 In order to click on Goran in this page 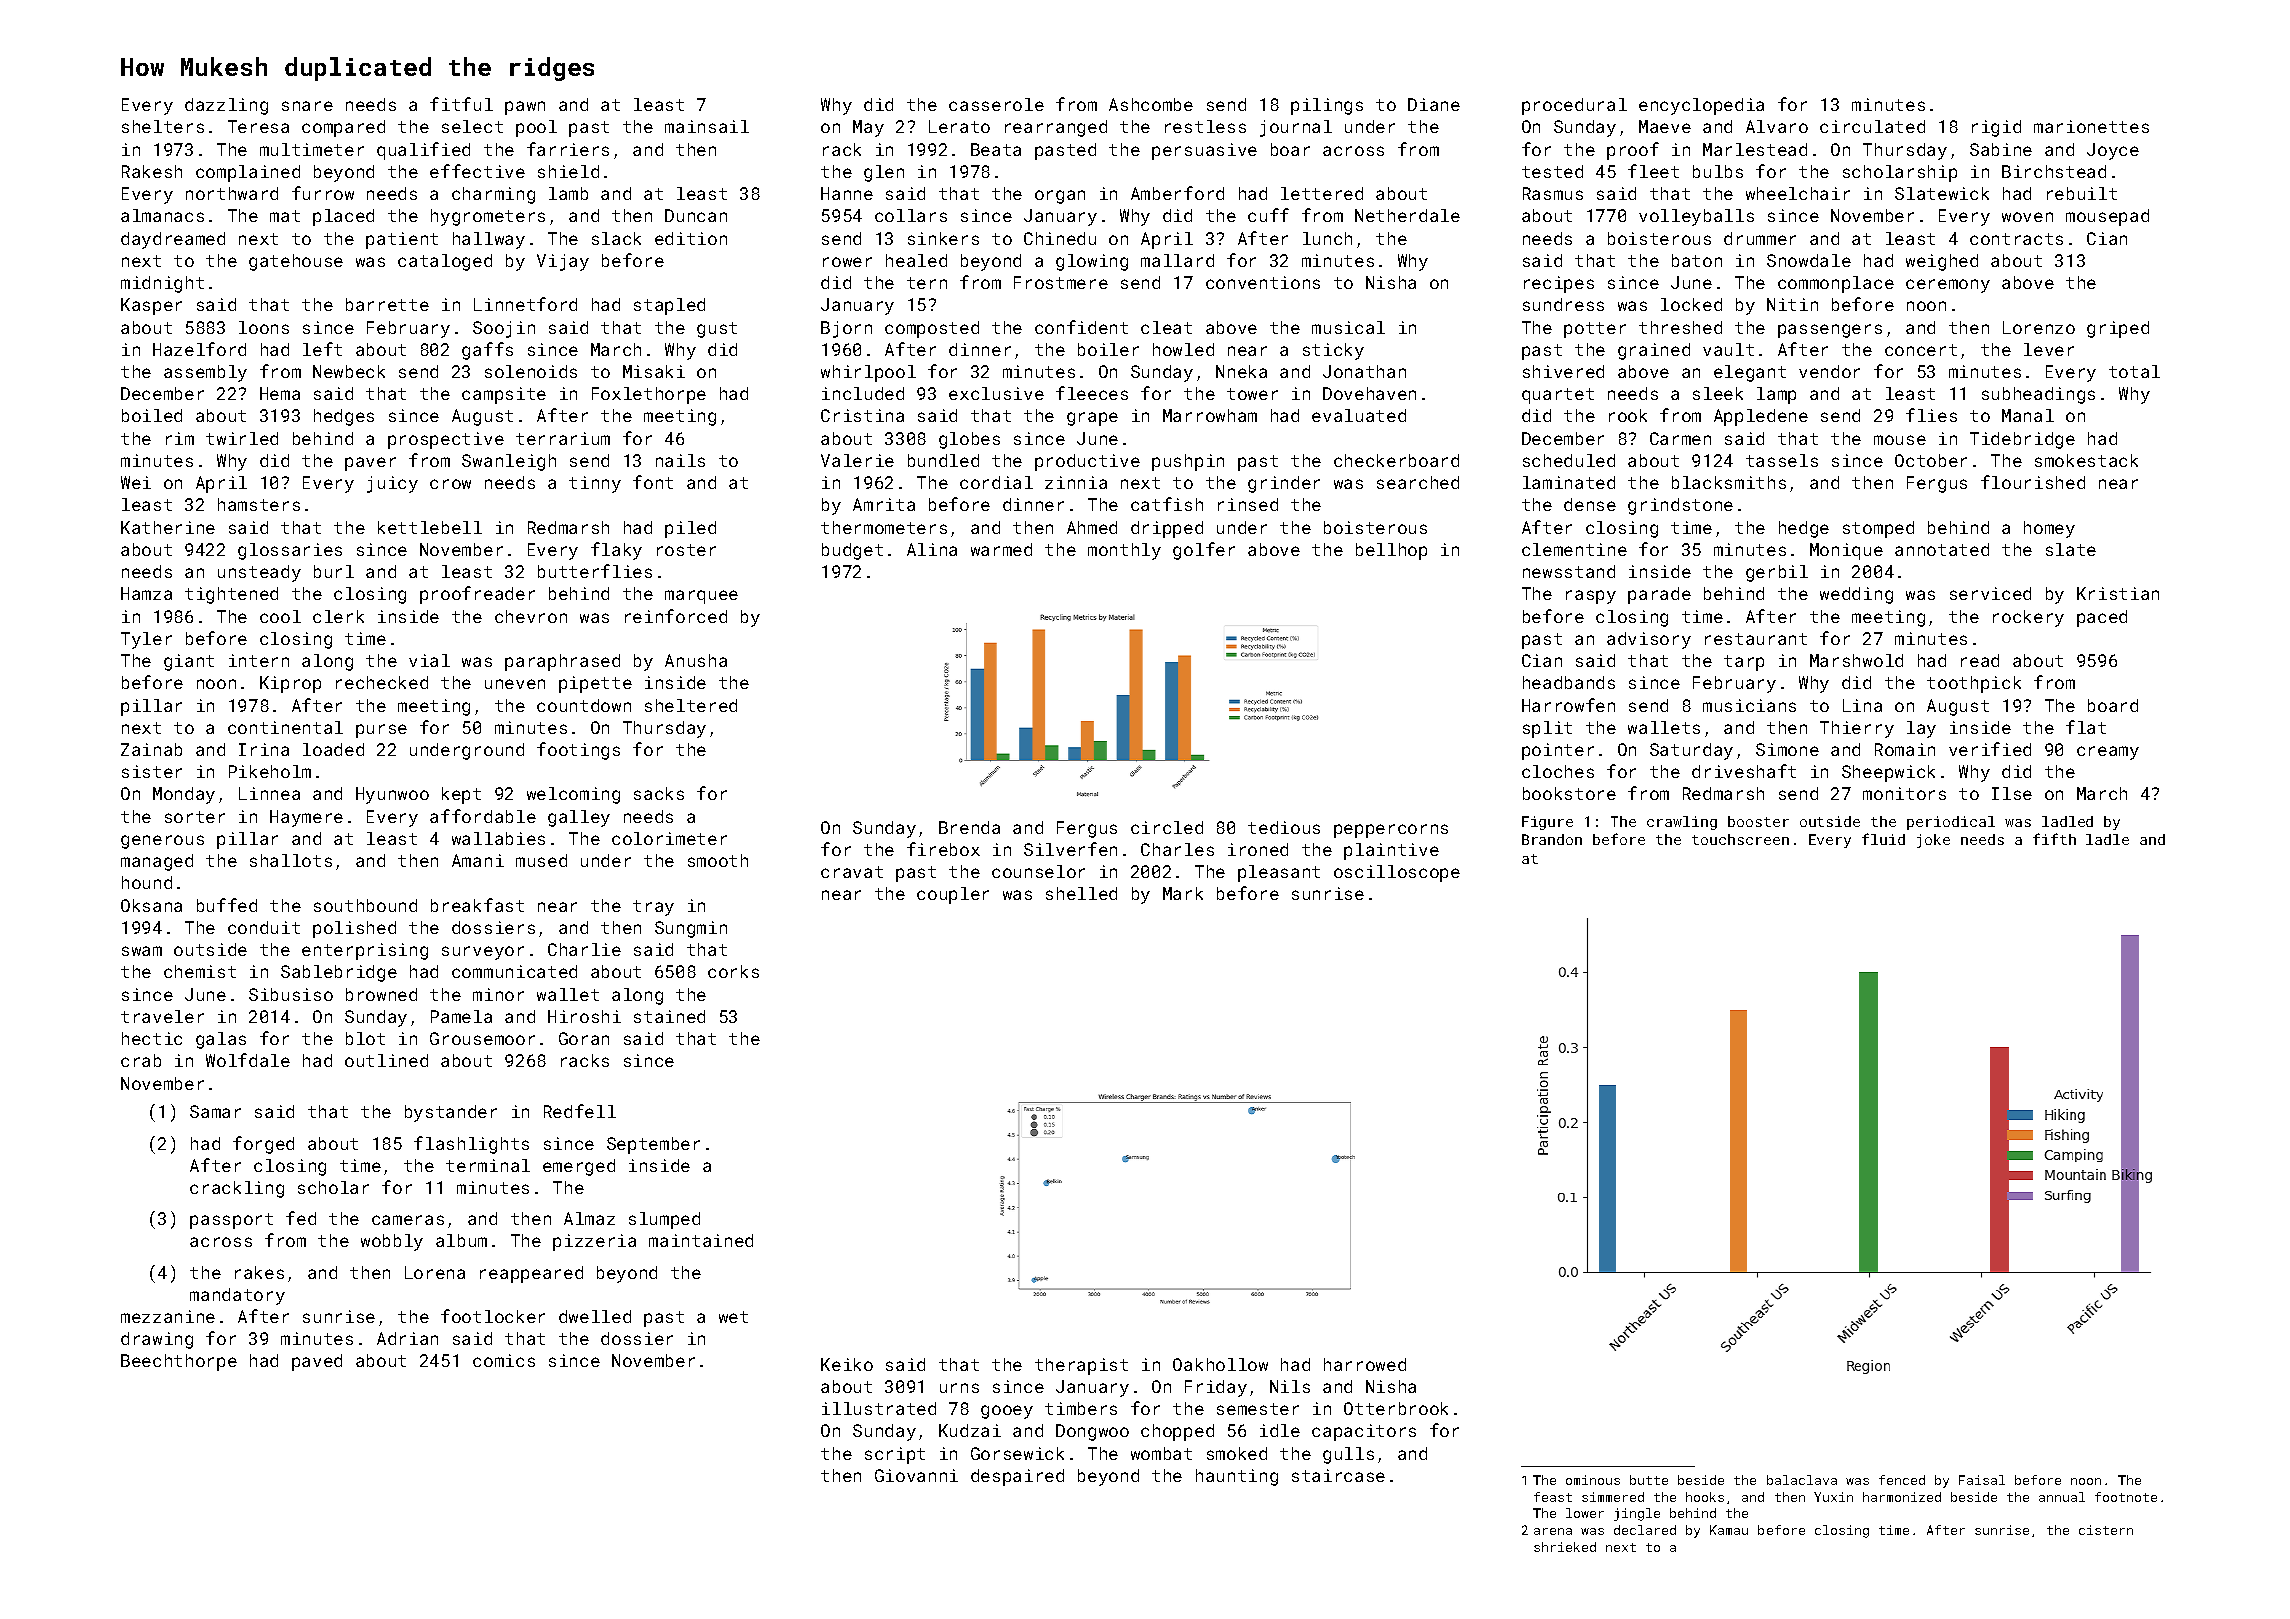, I will do `click(584, 1038)`.
